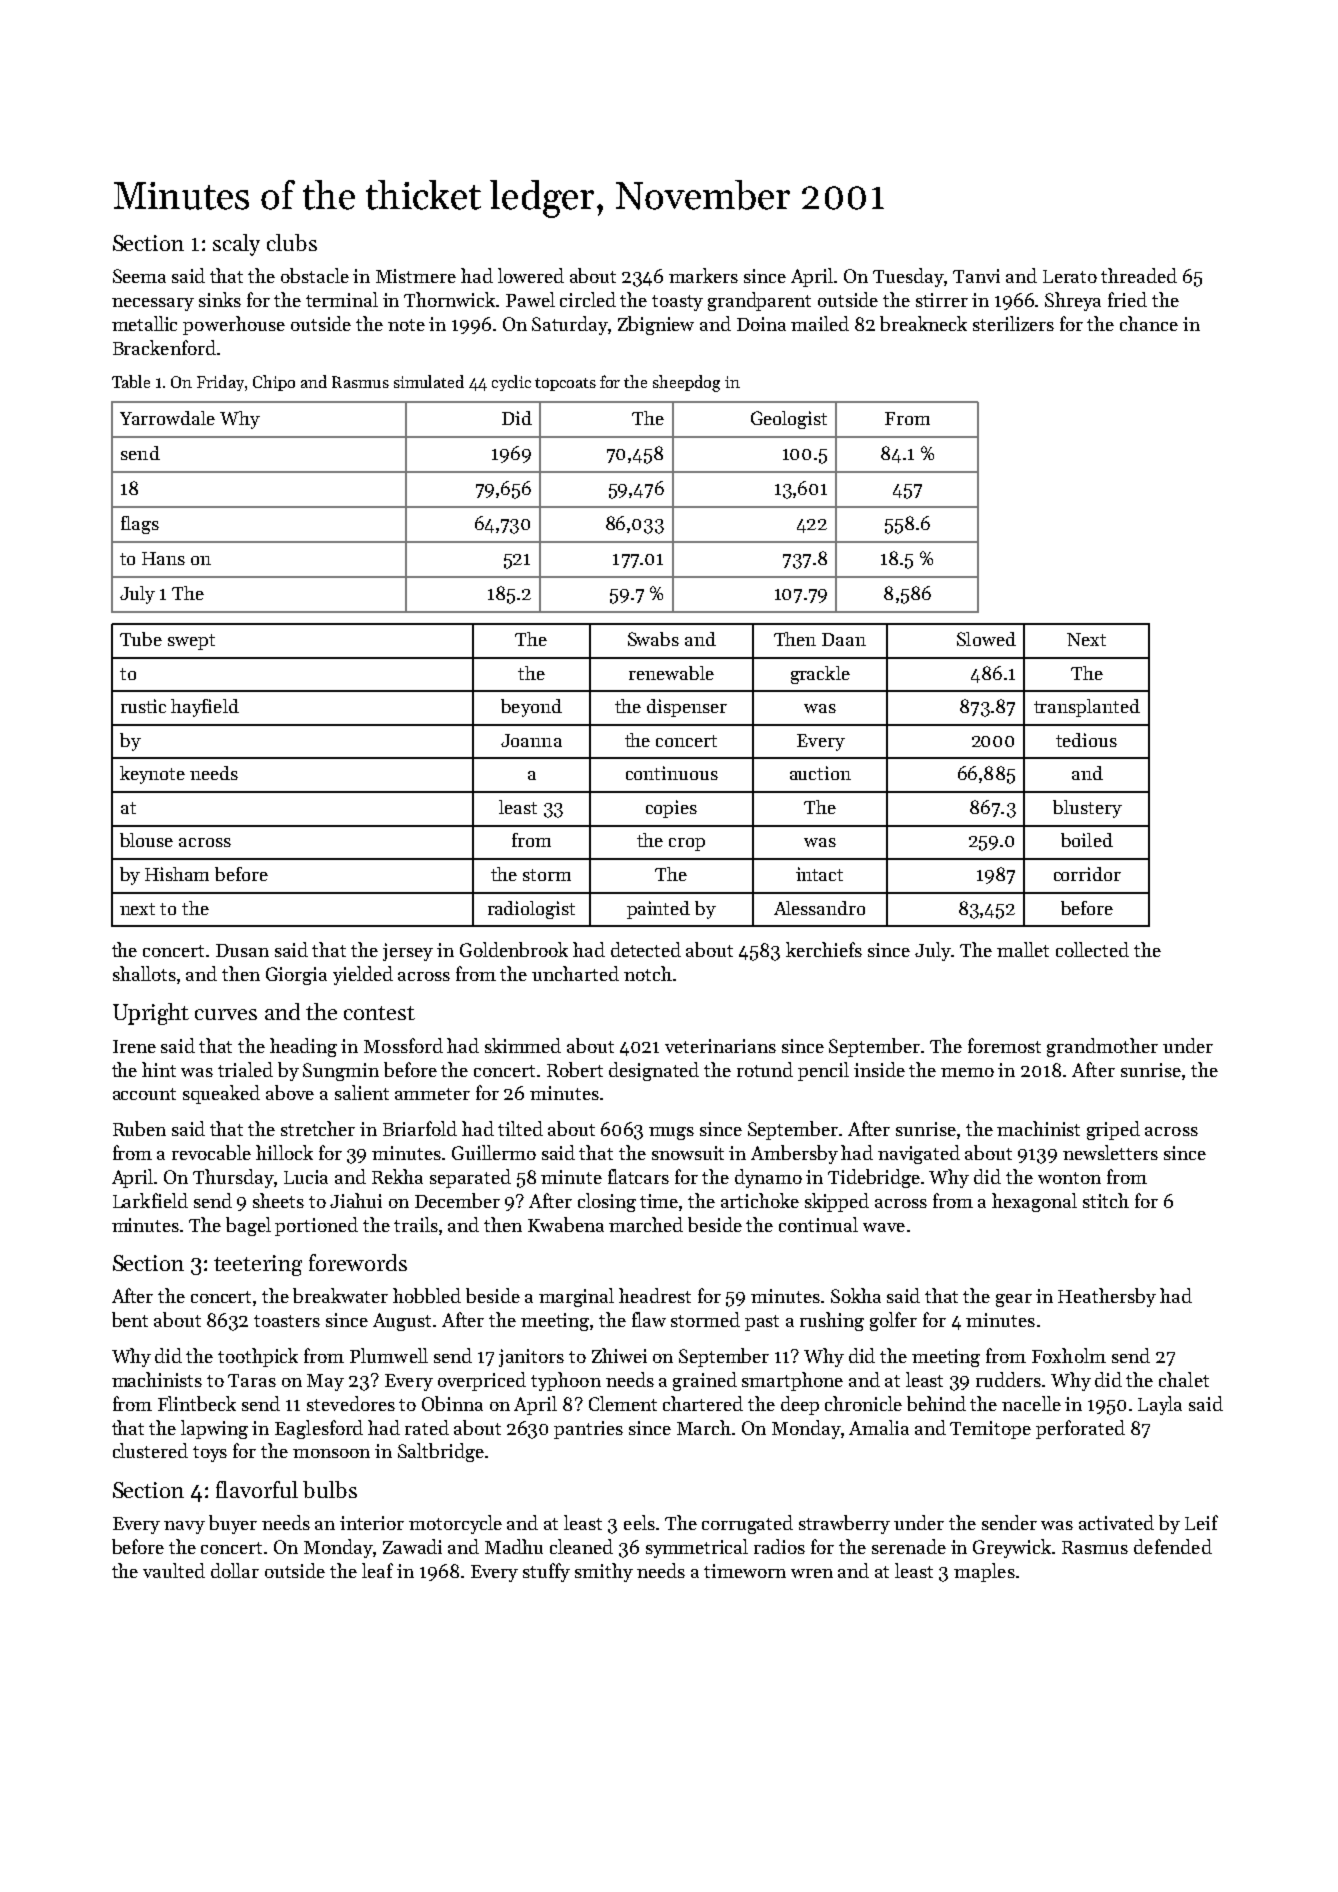  Describe the element at coordinates (703, 275) in the screenshot. I see `markers` at that location.
